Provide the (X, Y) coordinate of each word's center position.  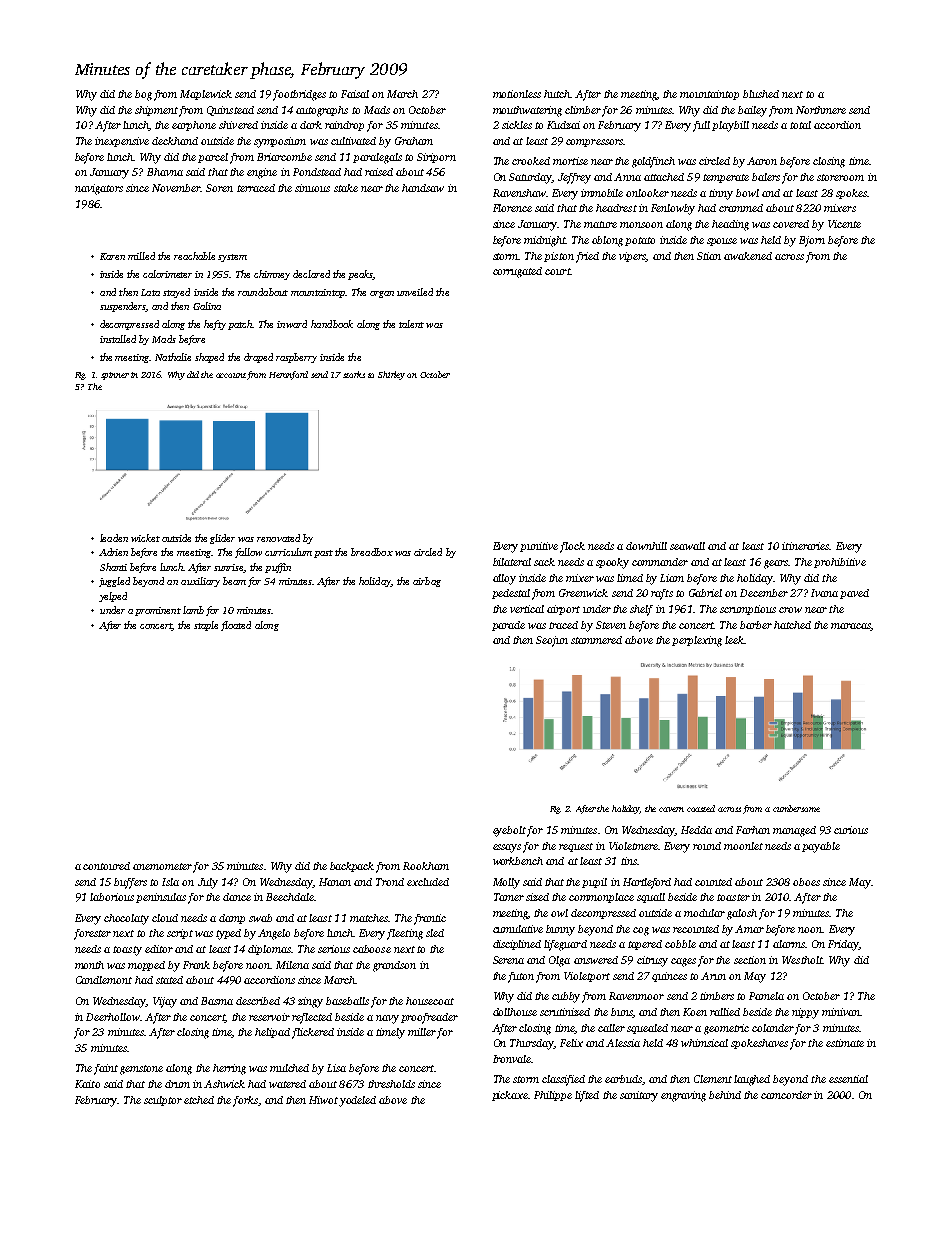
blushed (761, 94)
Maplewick (206, 95)
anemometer (162, 866)
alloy (504, 579)
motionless (517, 94)
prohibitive (840, 563)
